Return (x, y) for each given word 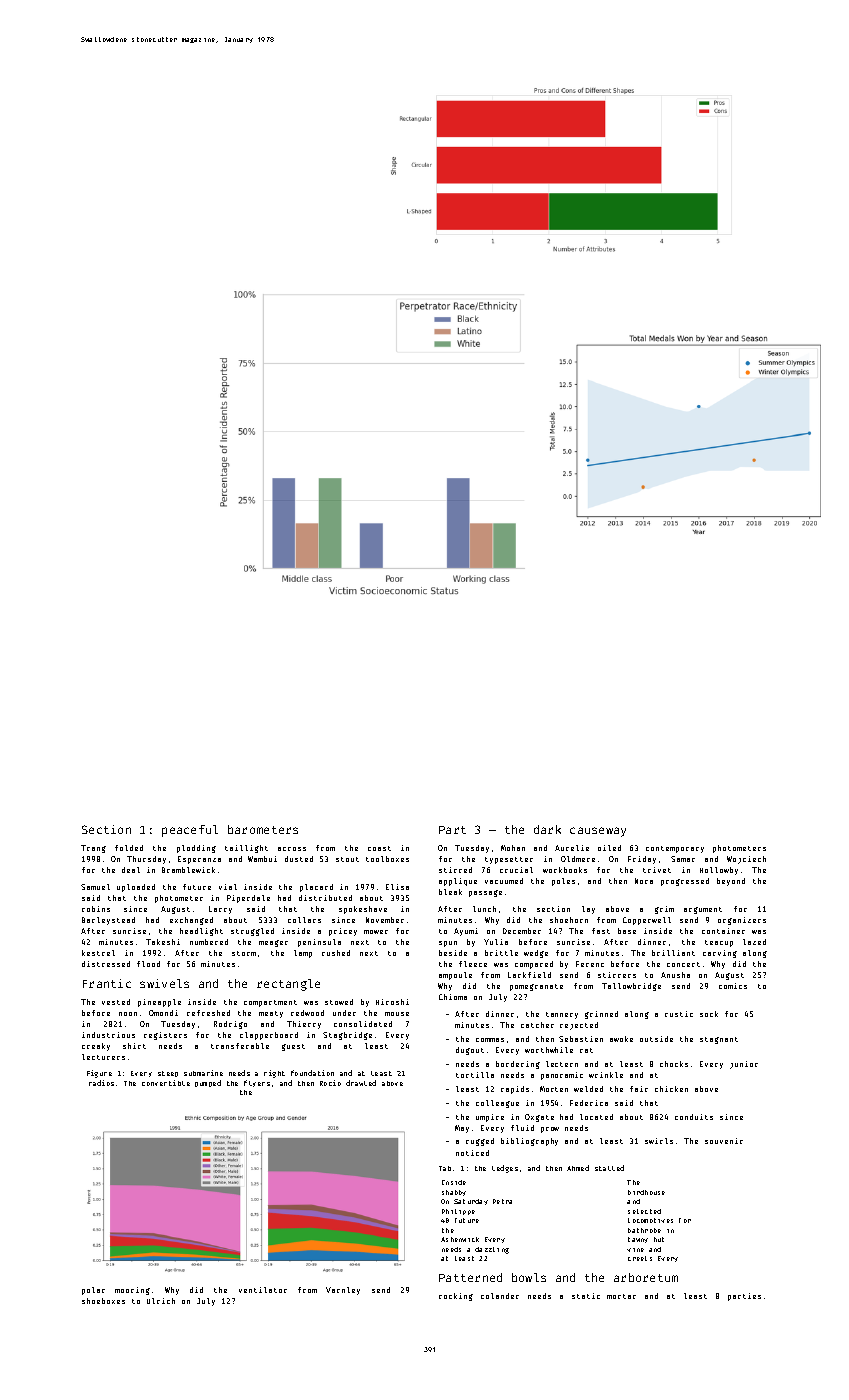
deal (131, 870)
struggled (252, 932)
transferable (240, 1046)
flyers (257, 1083)
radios (101, 1083)
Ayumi (466, 932)
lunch (484, 909)
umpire (490, 1118)
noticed (472, 1153)
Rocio (330, 1083)
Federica (589, 1103)
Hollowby (719, 871)
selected (644, 1211)
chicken (671, 1089)
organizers (742, 921)
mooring (132, 1291)
